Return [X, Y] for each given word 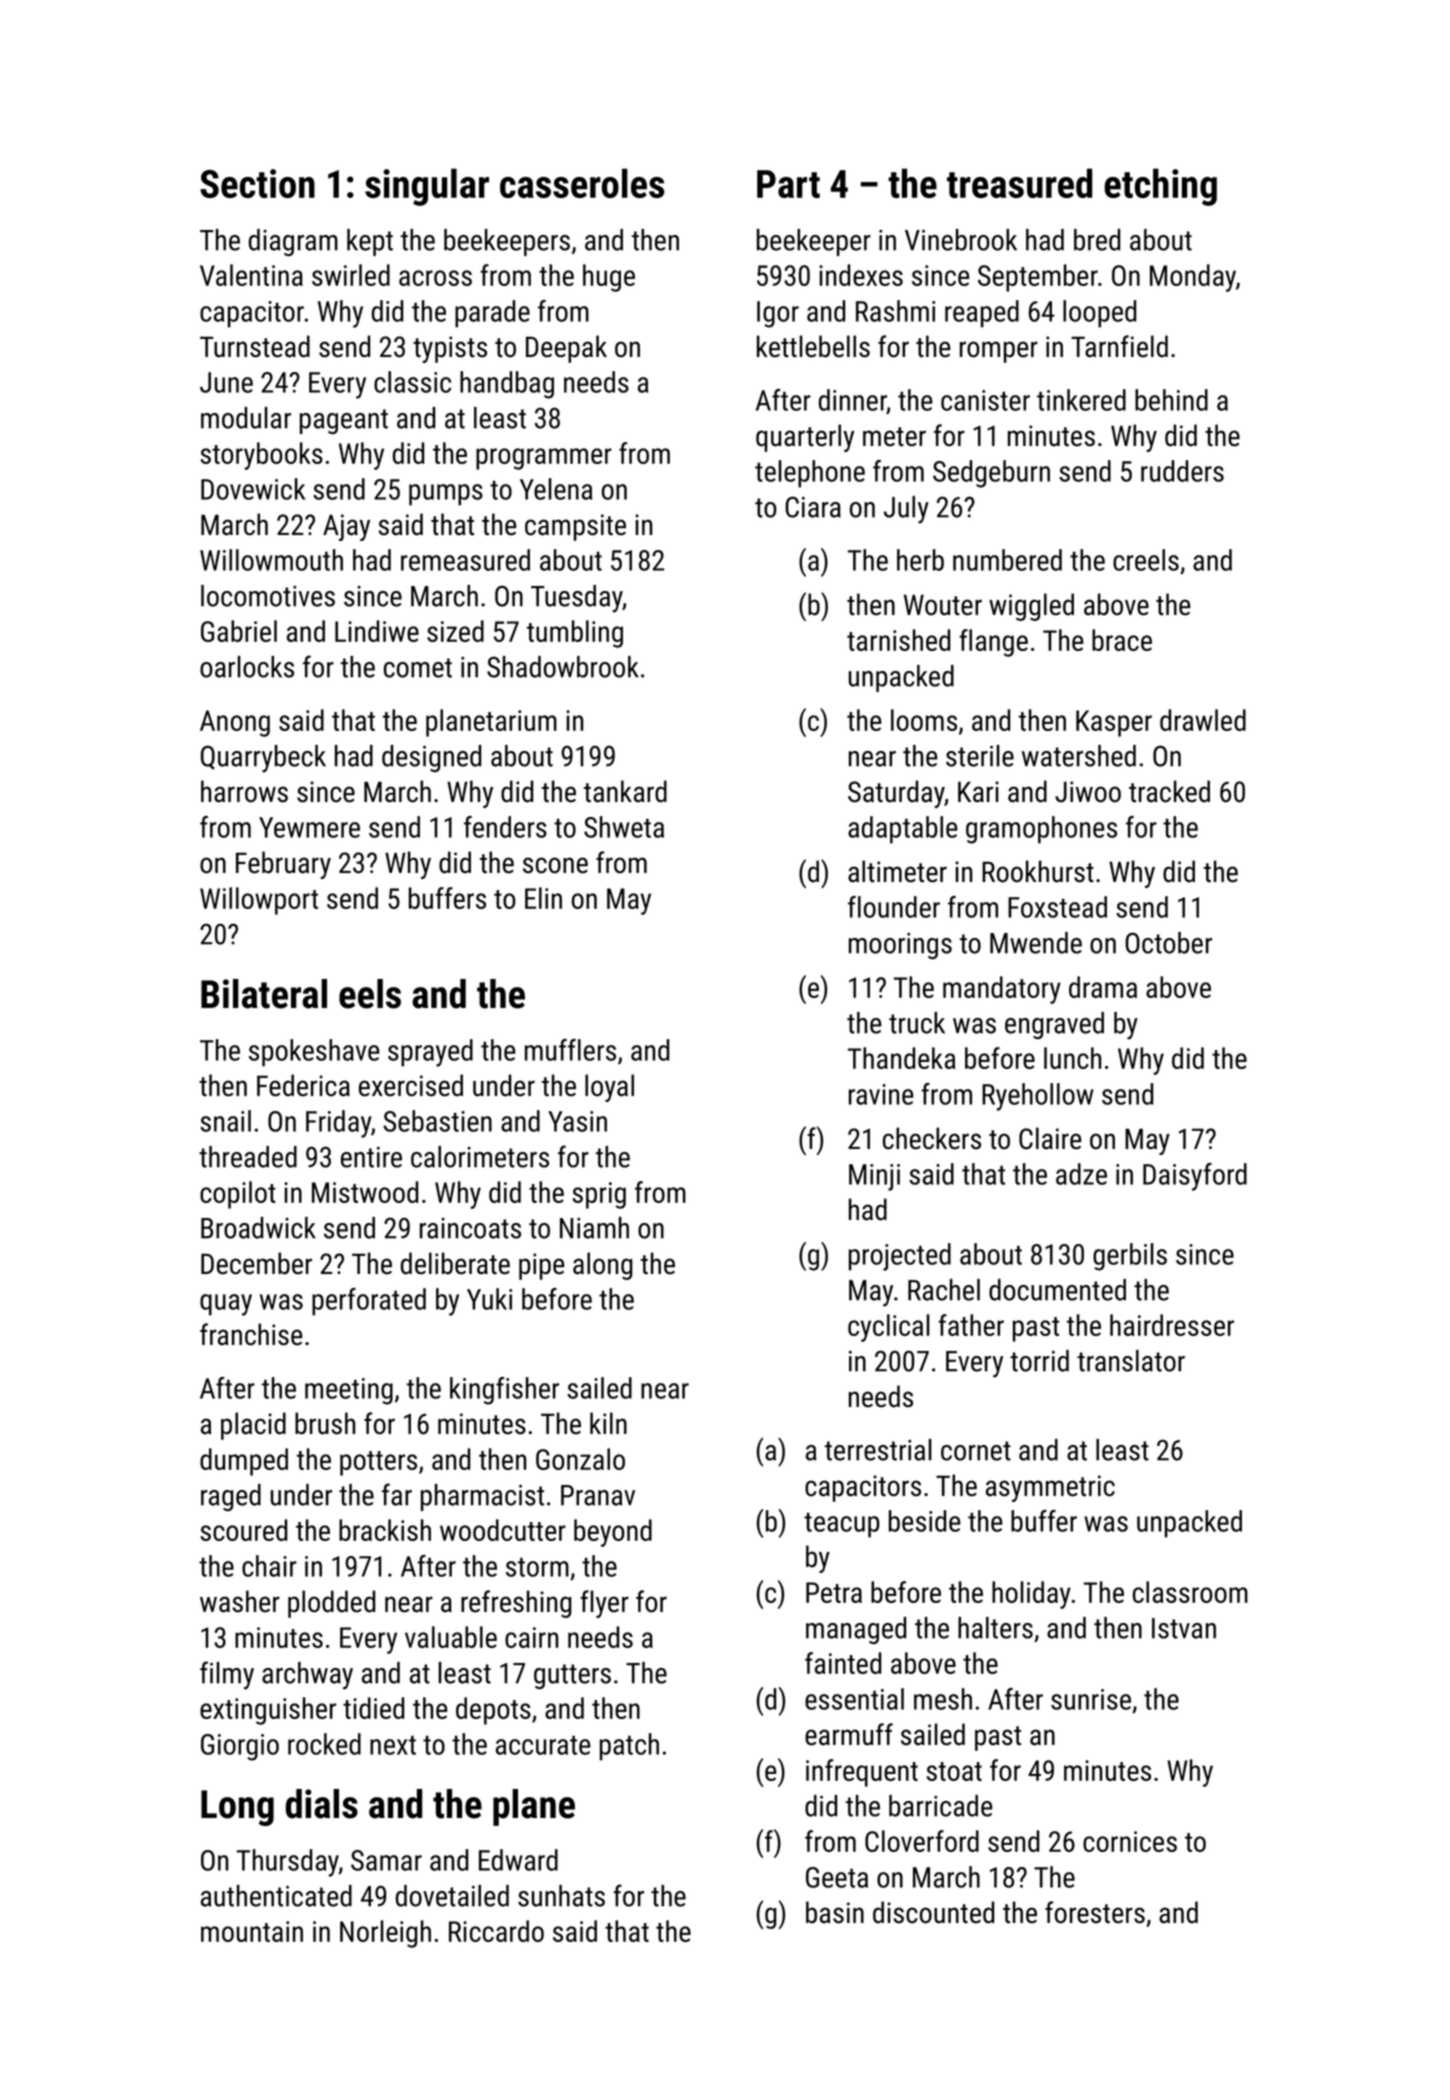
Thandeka [901, 1058]
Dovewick [253, 489]
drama [1103, 987]
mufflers [570, 1050]
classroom [1190, 1592]
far [397, 1494]
